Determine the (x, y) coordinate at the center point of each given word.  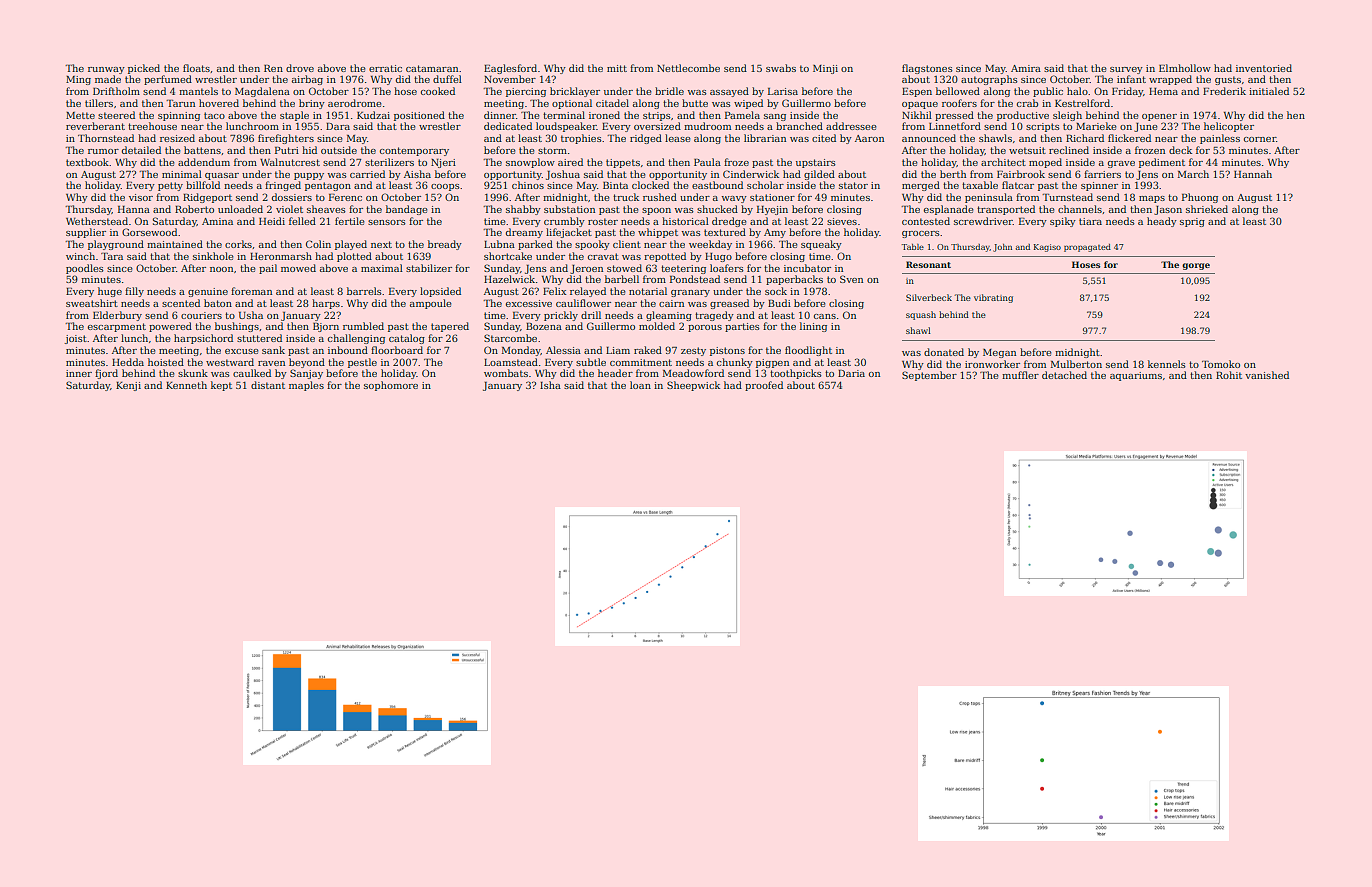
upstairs (816, 163)
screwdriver (983, 221)
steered (116, 115)
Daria (851, 373)
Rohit (1229, 375)
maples (306, 386)
